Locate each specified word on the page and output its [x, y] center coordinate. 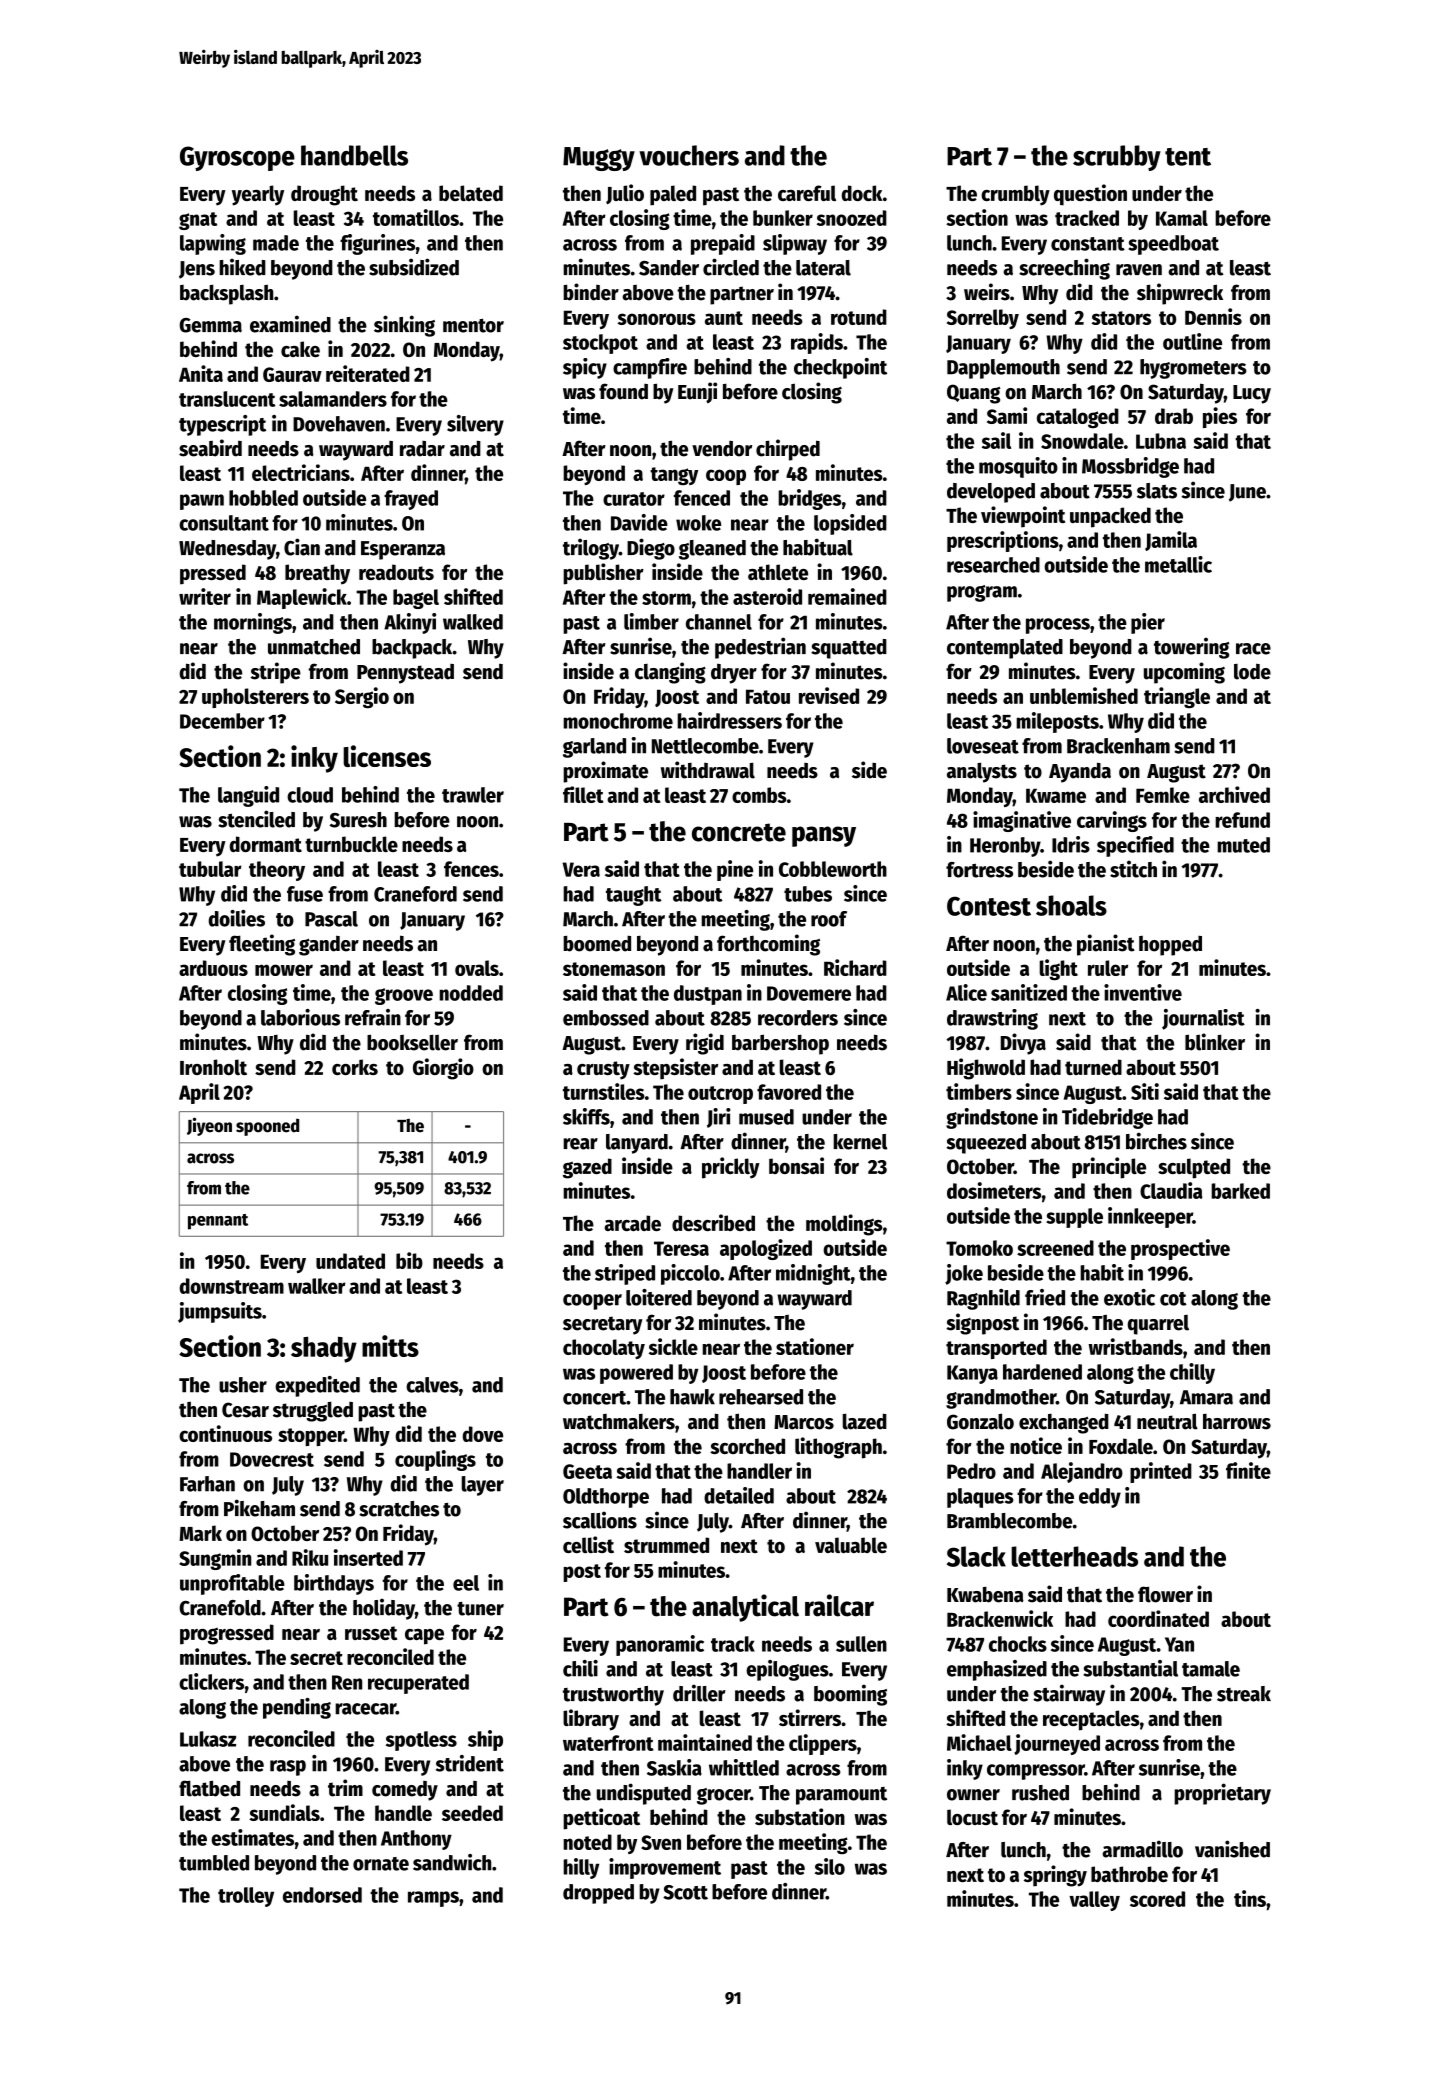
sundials [284, 1812]
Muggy [599, 159]
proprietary [1222, 1794]
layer [483, 1486]
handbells [354, 155]
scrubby [1117, 158]
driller [699, 1693]
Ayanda [1080, 772]
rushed [1040, 1793]
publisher [603, 574]
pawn [202, 502]
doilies [237, 918]
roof [829, 919]
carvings [1112, 821]
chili [580, 1668]
